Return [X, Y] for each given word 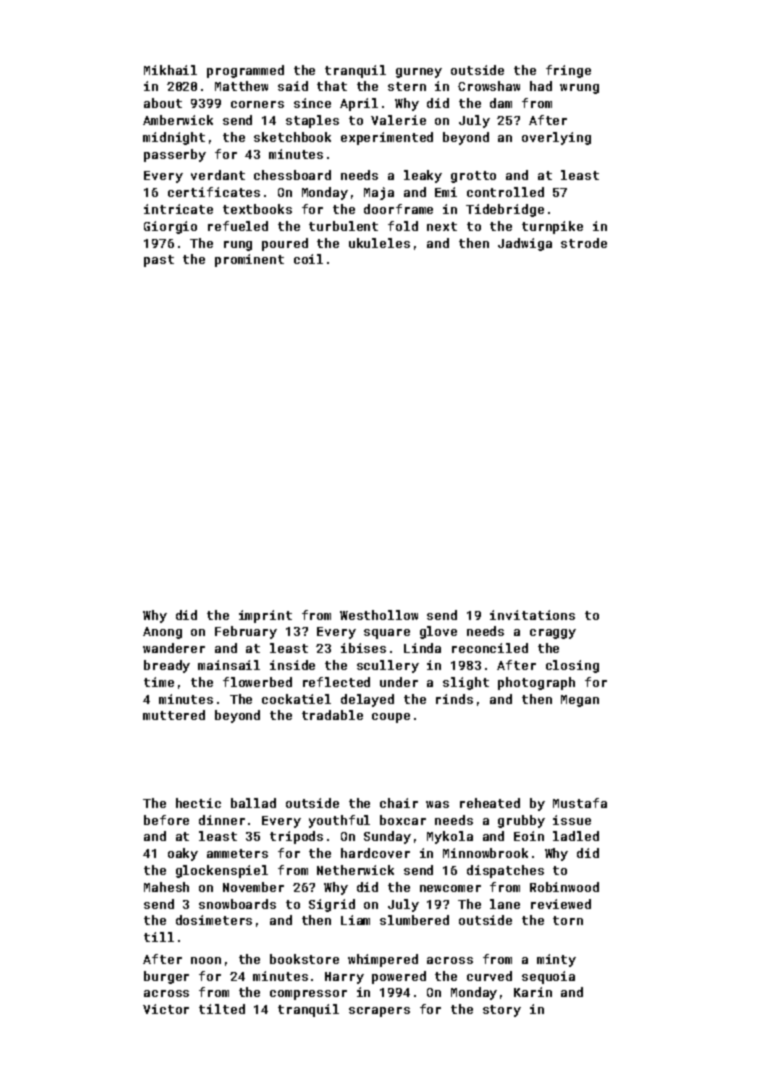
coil [308, 259]
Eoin [529, 836]
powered [399, 977]
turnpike [552, 227]
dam [501, 103]
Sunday [387, 837]
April [359, 104]
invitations [532, 615]
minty [556, 960]
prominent [249, 260]
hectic [198, 803]
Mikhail [170, 70]
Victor [166, 1009]
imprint [265, 616]
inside [292, 665]
